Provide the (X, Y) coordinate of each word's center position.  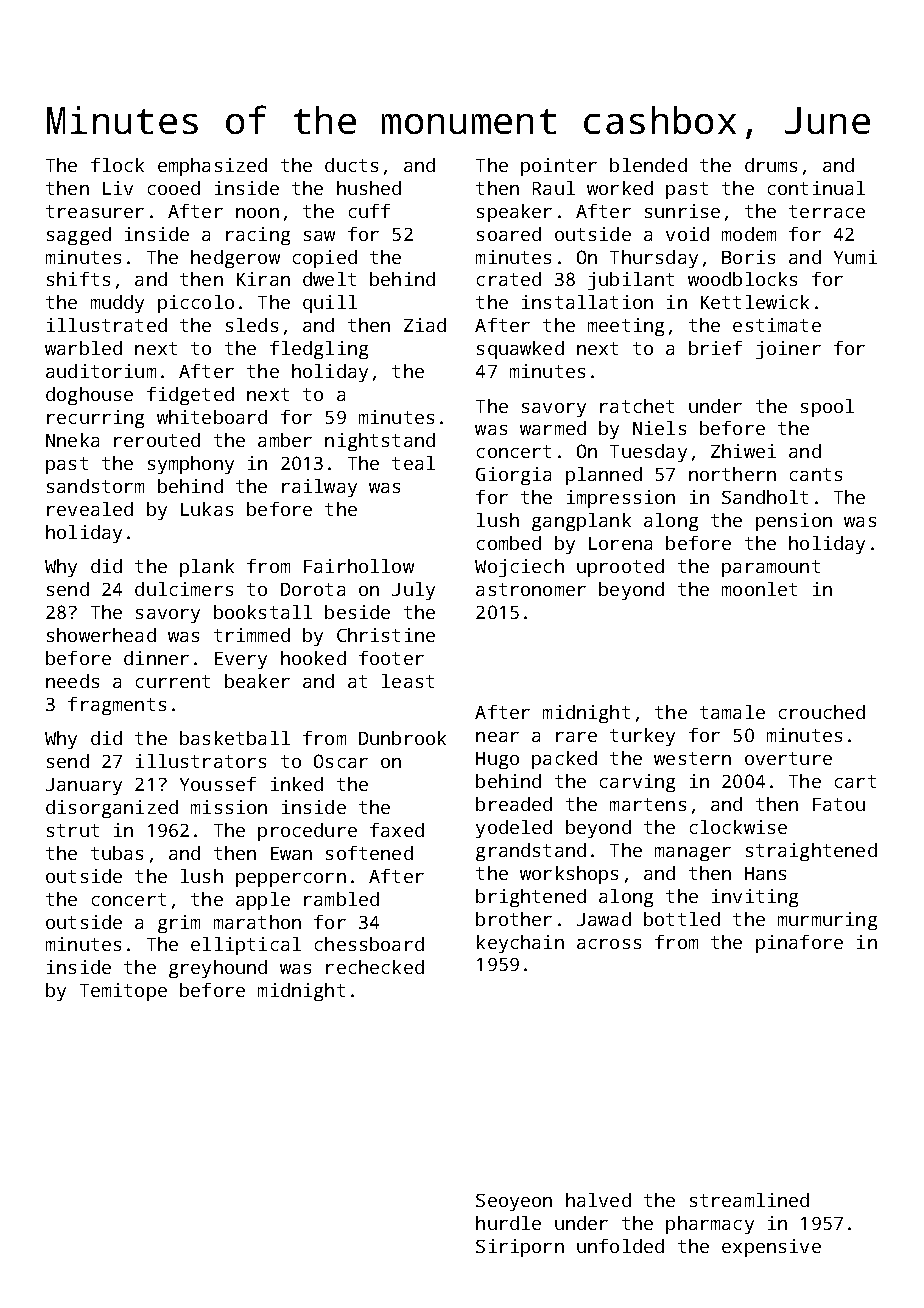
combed (509, 543)
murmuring (827, 921)
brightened (531, 898)
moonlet (759, 589)
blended (648, 165)
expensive (771, 1248)
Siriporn (520, 1248)
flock (117, 165)
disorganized (112, 809)
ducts (351, 165)
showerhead (101, 635)
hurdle (508, 1223)
